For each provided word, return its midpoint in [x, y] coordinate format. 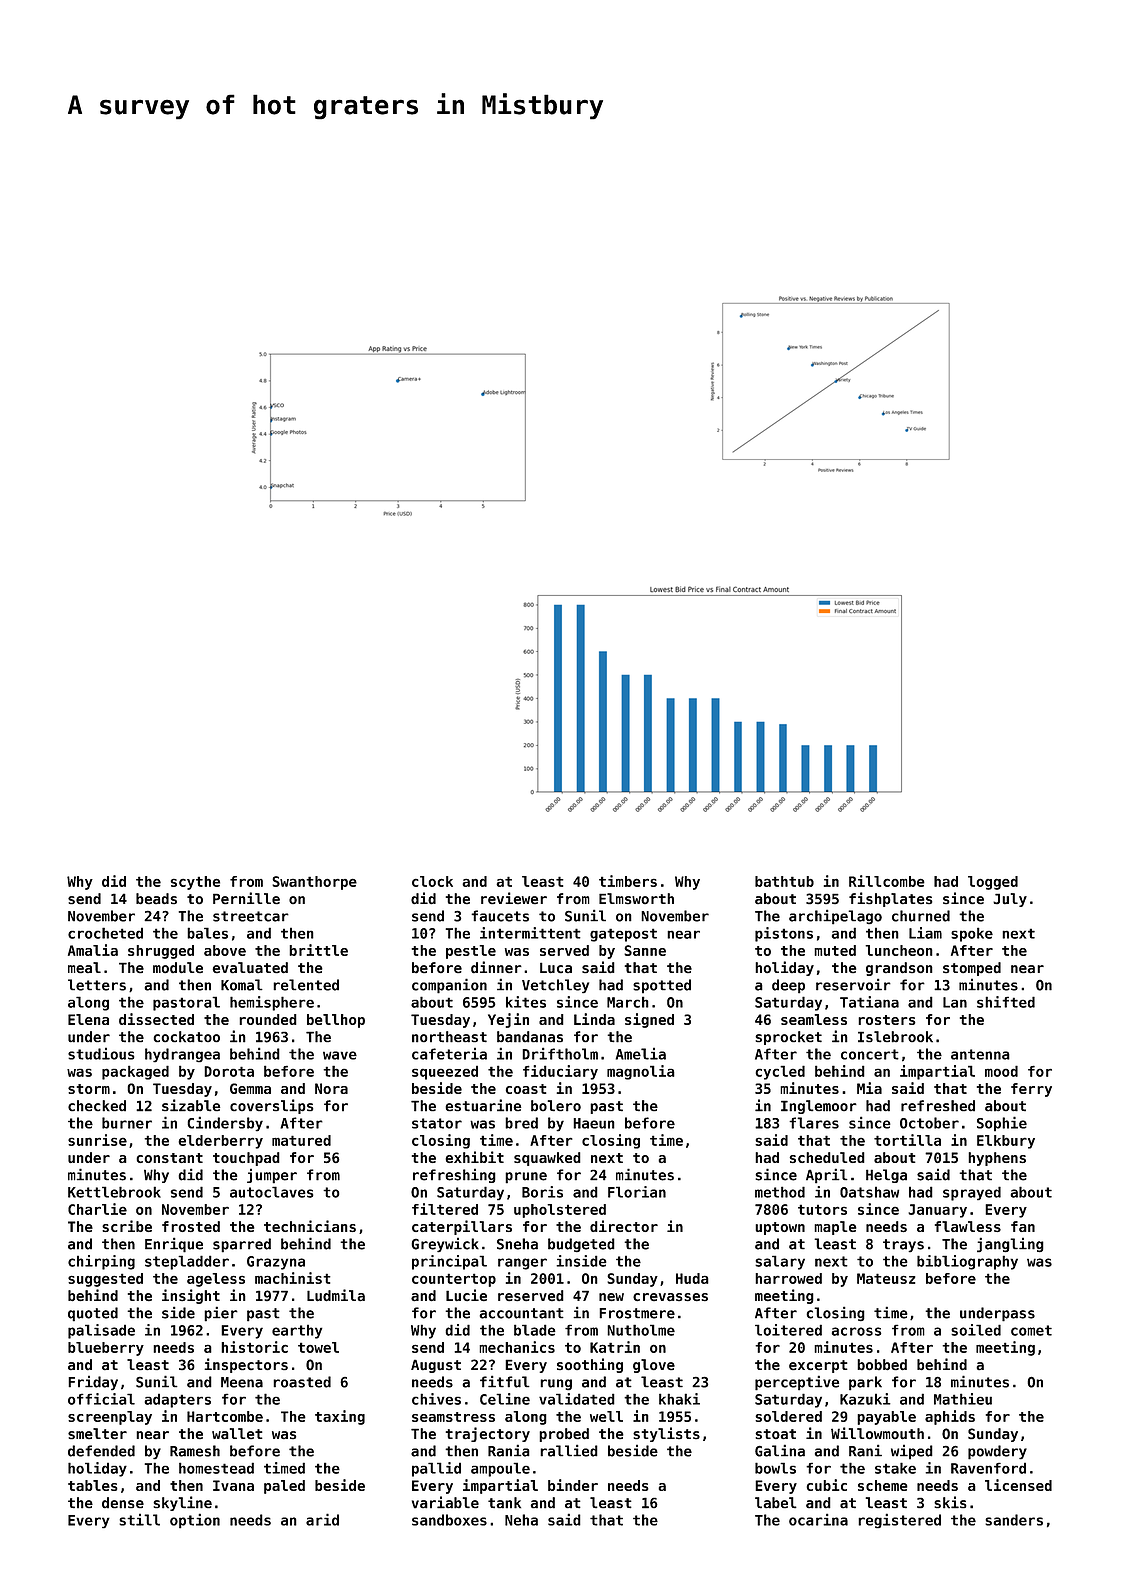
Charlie [97, 1209]
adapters [177, 1401]
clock [432, 881]
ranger [522, 1264]
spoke [972, 934]
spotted [662, 986]
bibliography [967, 1262]
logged [993, 883]
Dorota [229, 1071]
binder [573, 1485]
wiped [912, 1452]
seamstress [453, 1417]
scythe [195, 883]
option [195, 1521]
